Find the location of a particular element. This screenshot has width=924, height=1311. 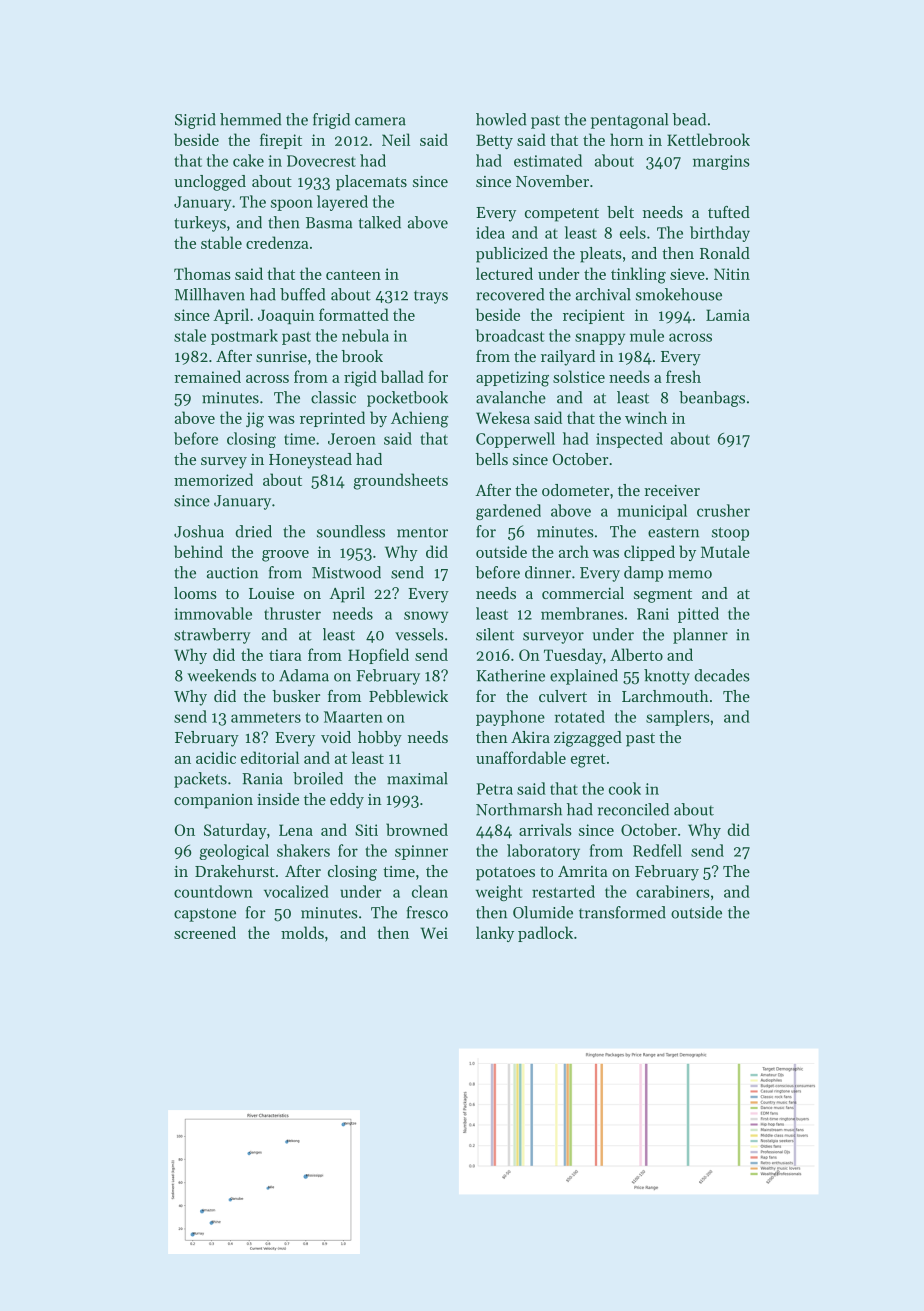

smokehouse is located at coordinates (679, 294).
